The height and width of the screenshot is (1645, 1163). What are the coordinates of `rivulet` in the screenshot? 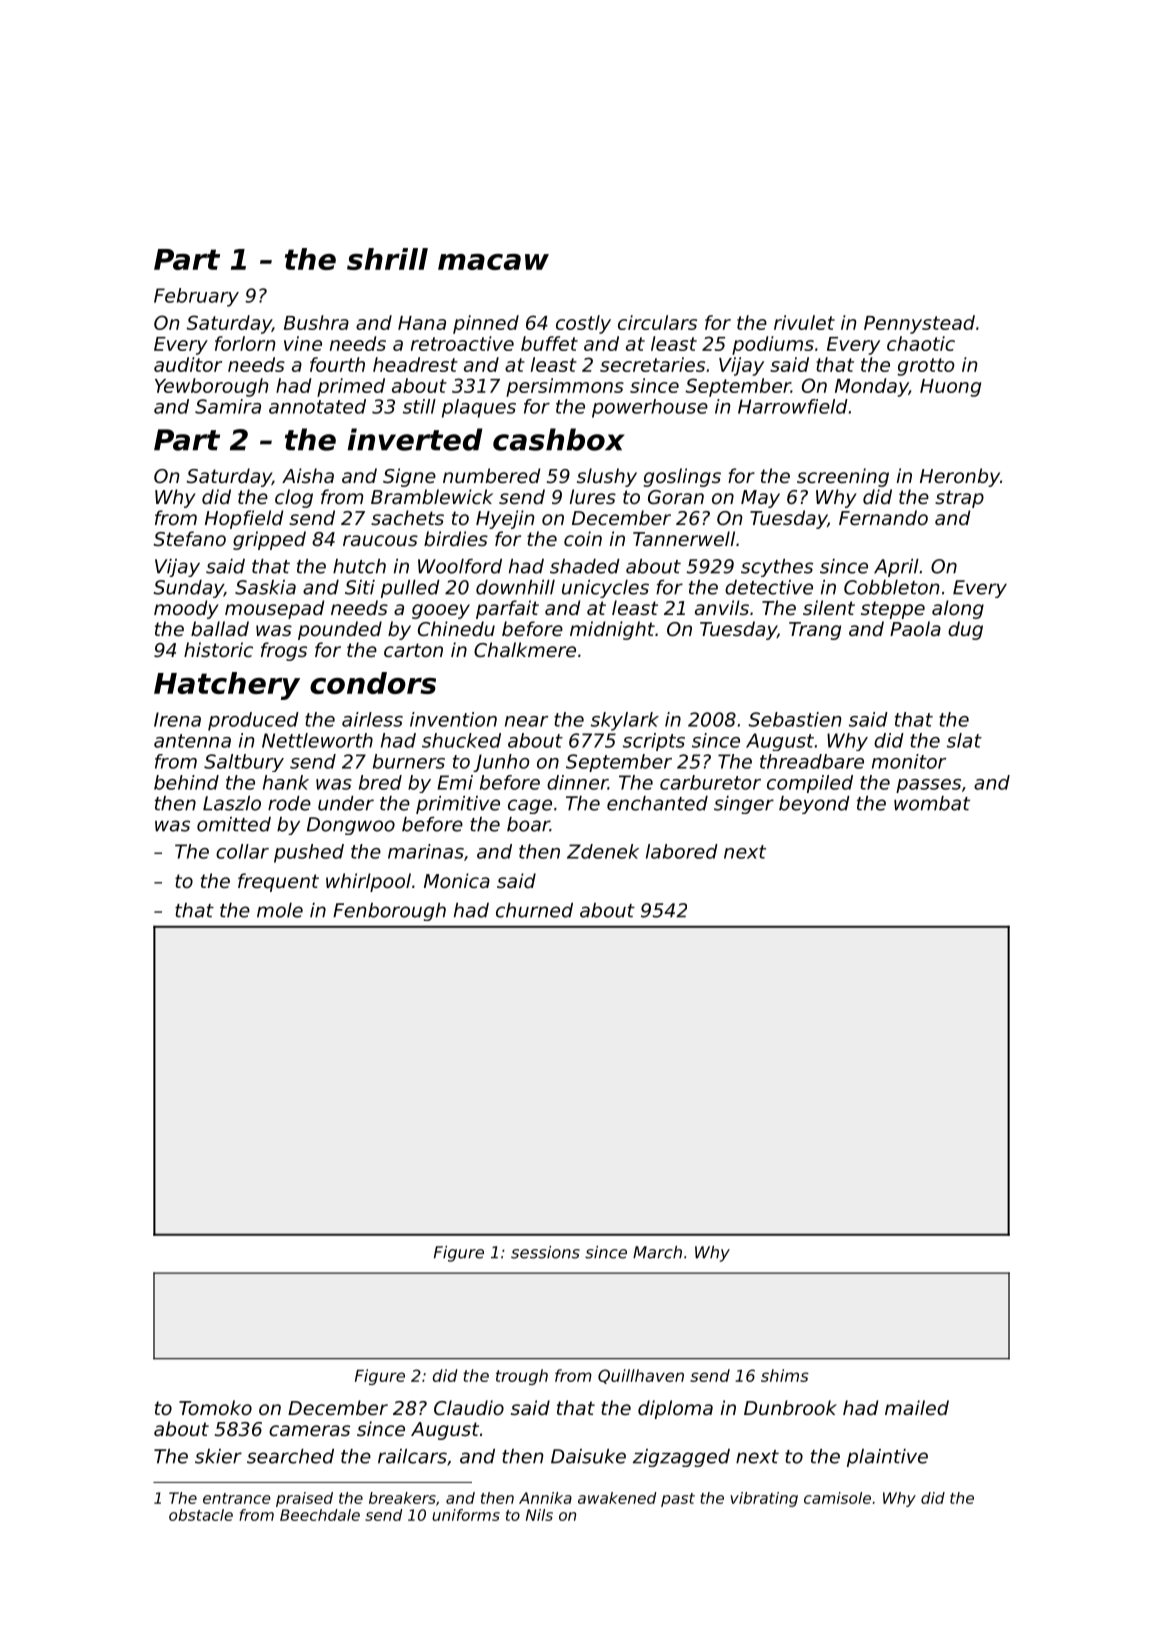 It's located at (804, 322).
